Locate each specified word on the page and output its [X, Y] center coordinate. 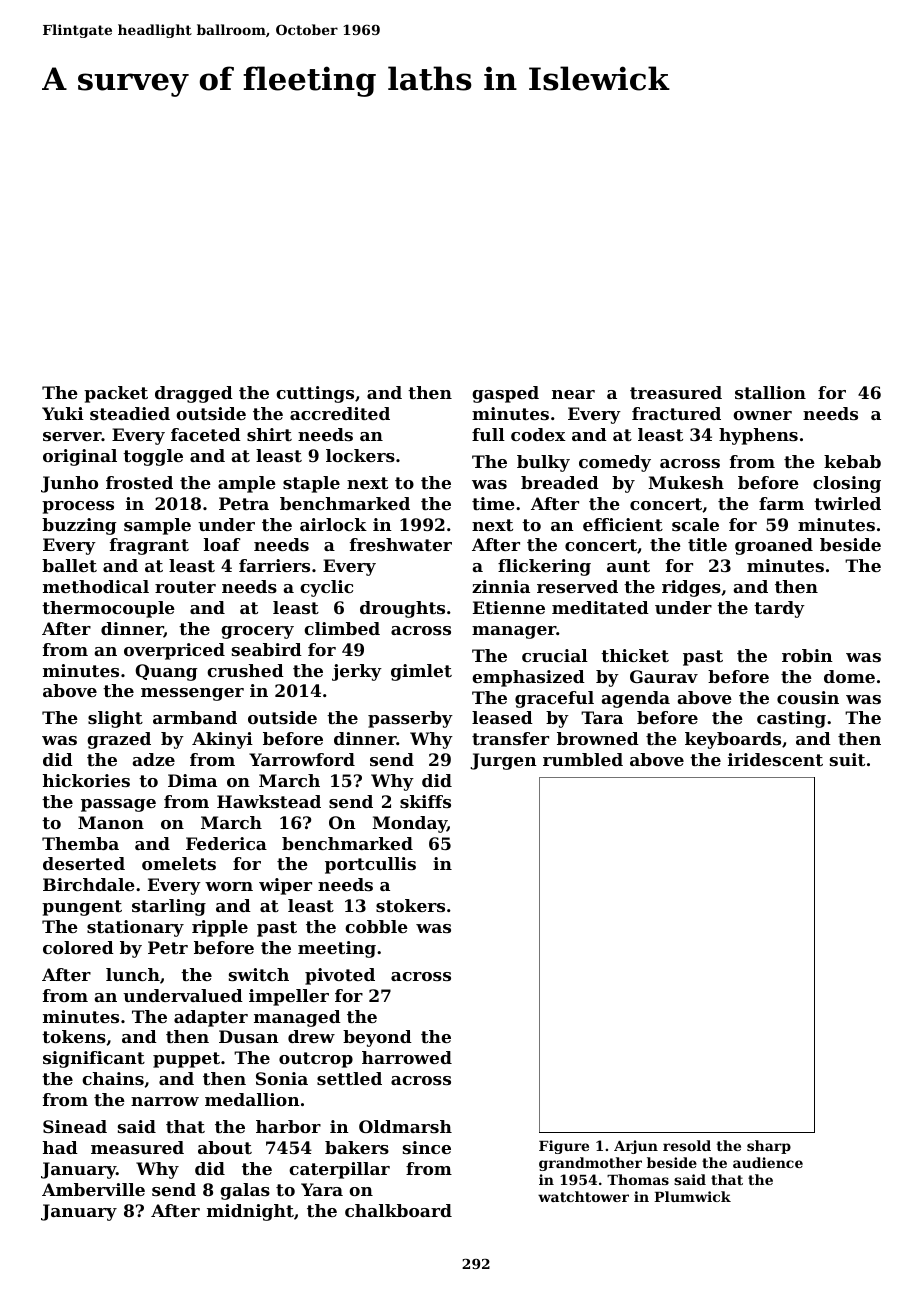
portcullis [370, 865]
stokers [410, 905]
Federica [226, 843]
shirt [269, 434]
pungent [82, 908]
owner [762, 415]
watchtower [583, 1196]
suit [847, 759]
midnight [250, 1212]
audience [768, 1162]
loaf [222, 544]
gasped [505, 394]
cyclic [326, 588]
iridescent [775, 759]
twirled [847, 503]
